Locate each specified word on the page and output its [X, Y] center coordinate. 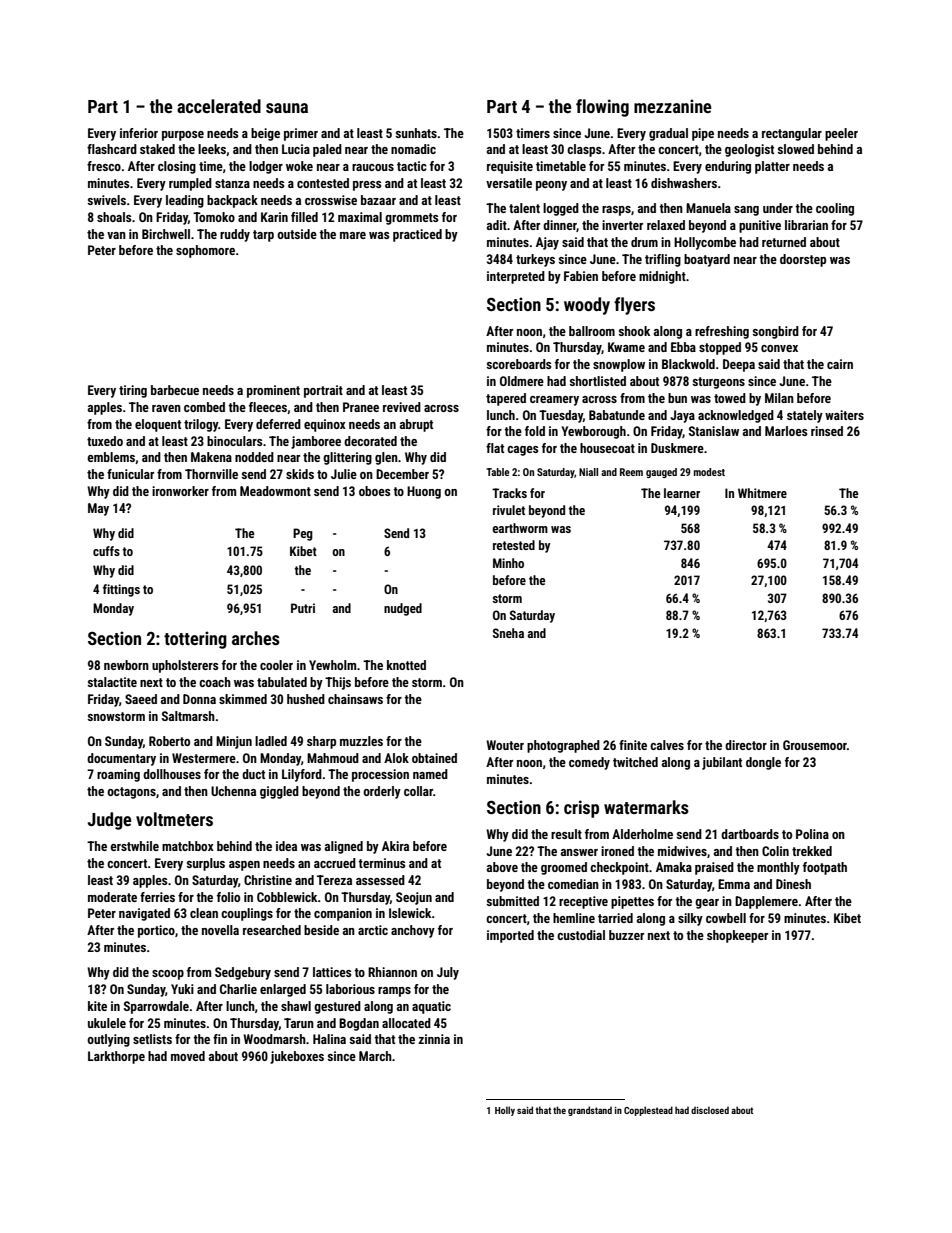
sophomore [205, 251]
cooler [276, 665]
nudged [403, 609]
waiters [844, 415]
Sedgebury [243, 973]
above [502, 867]
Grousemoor [815, 745]
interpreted [516, 277]
